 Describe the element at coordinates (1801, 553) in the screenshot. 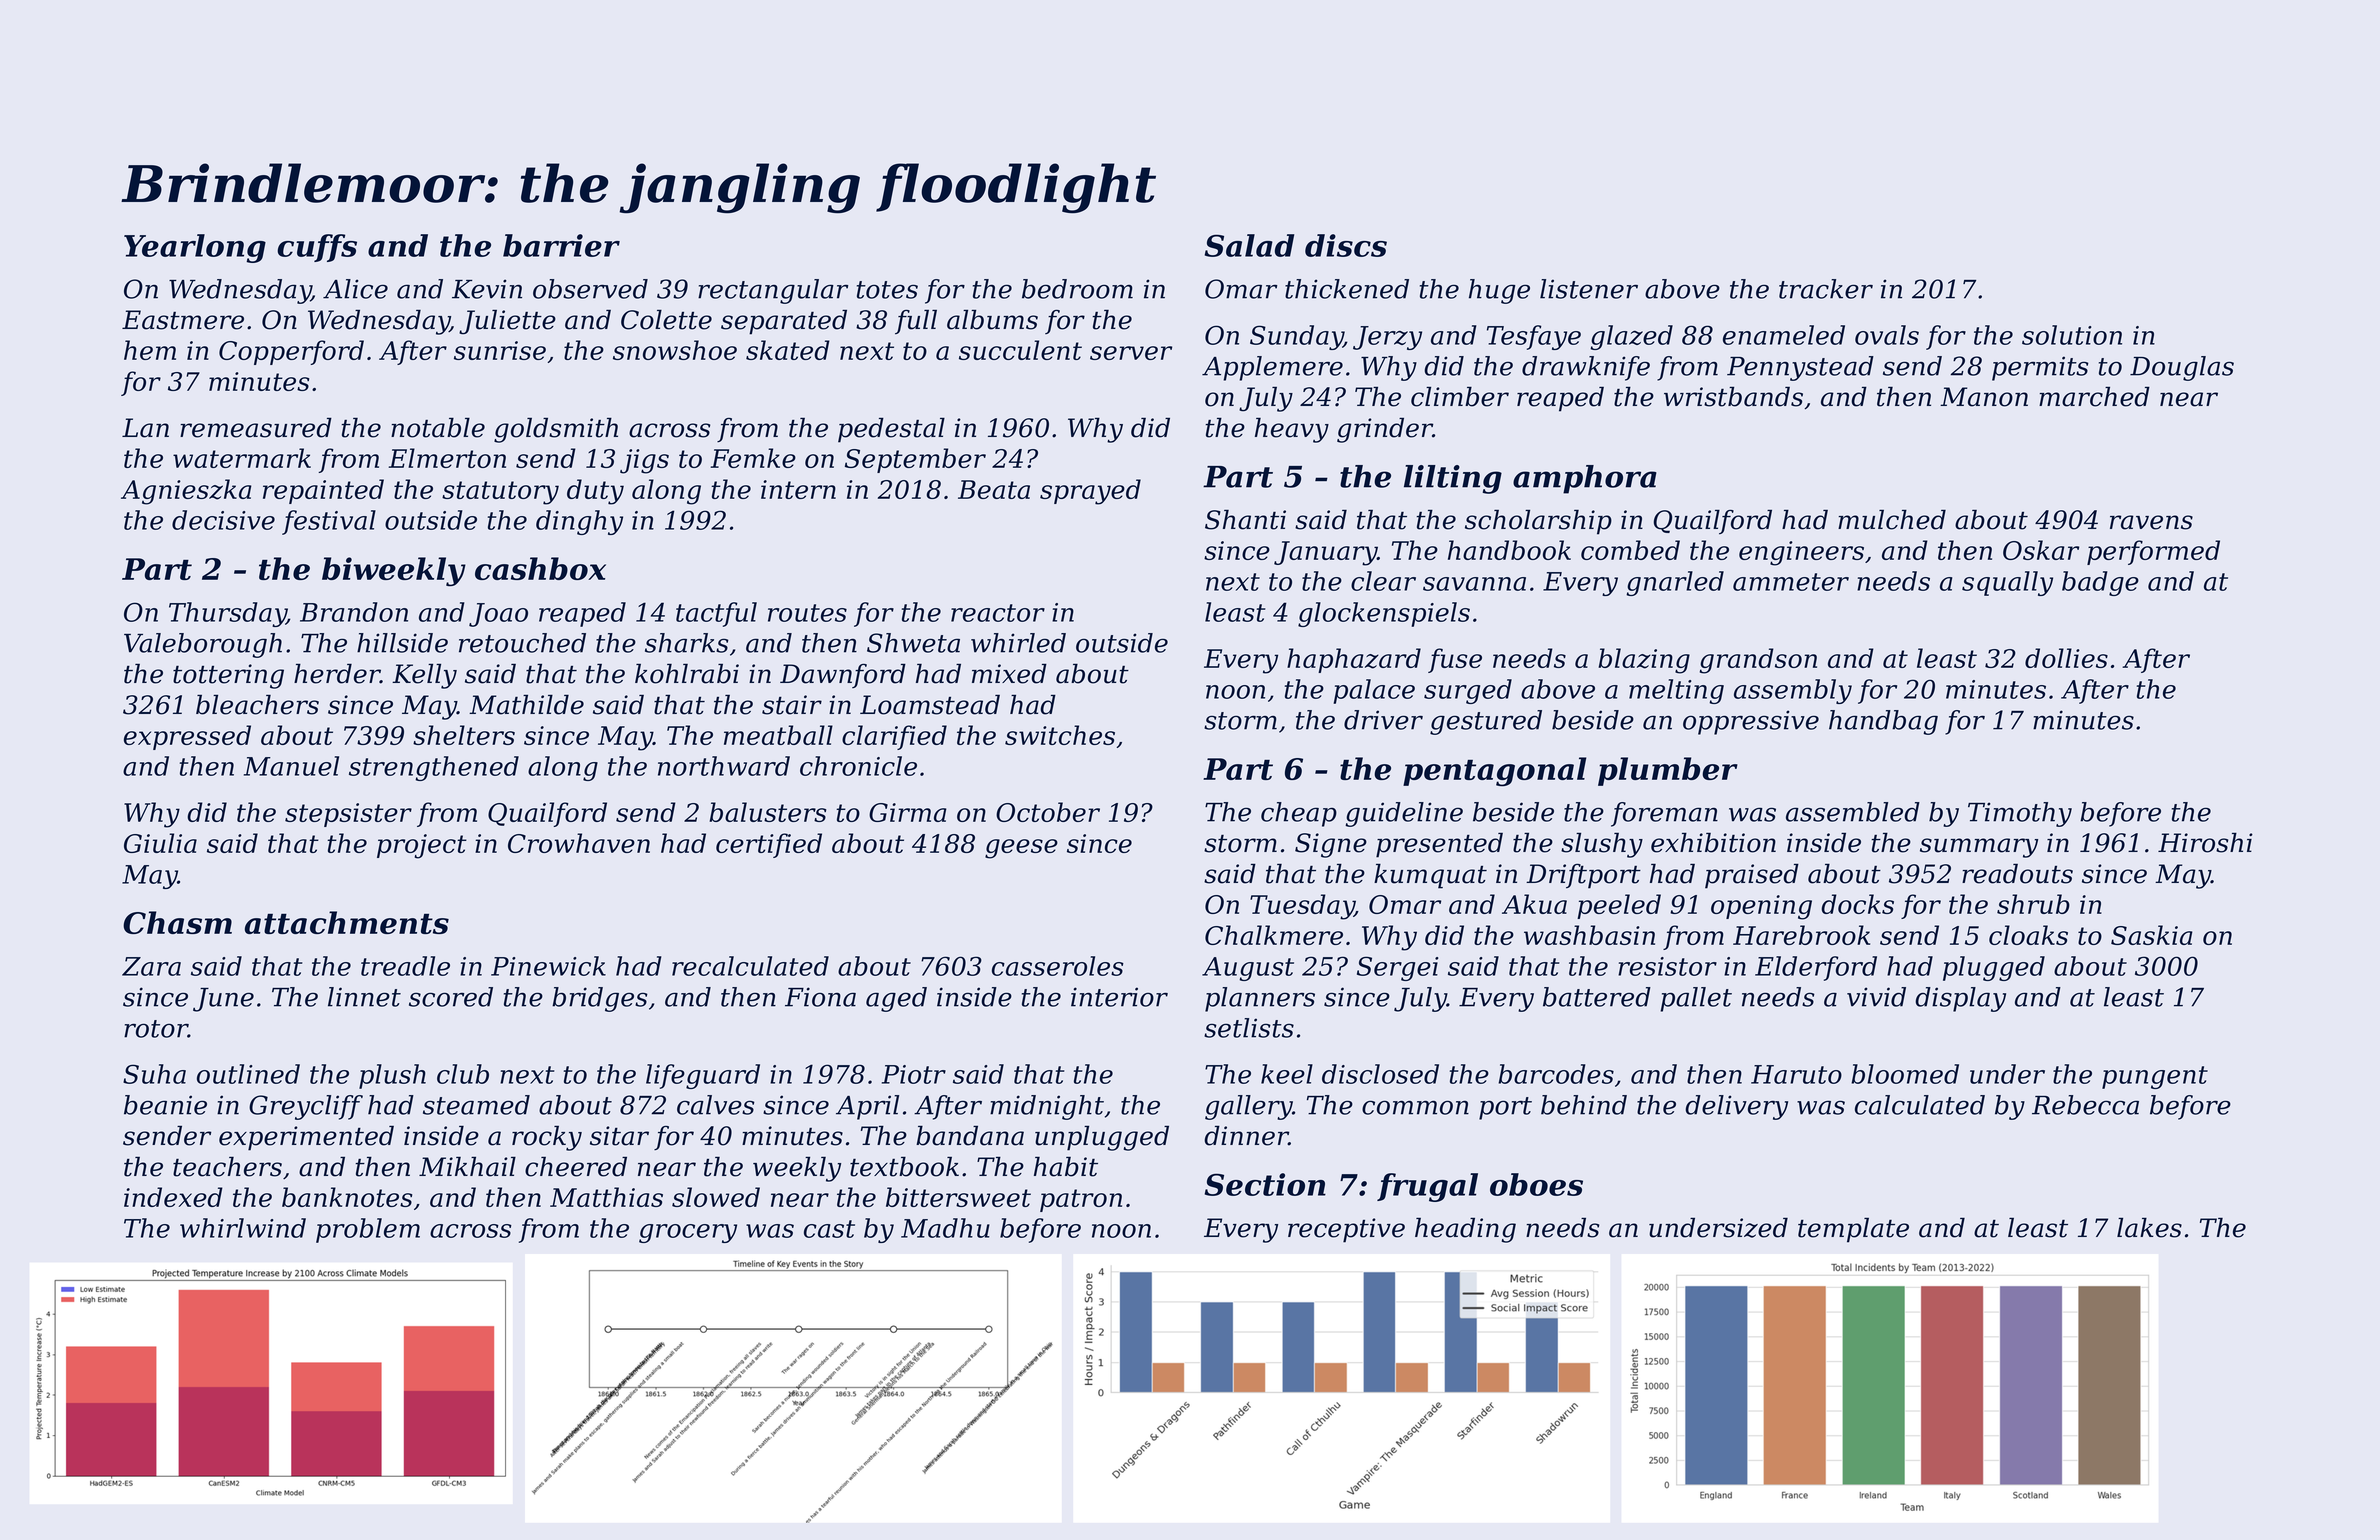

I see `engineers` at that location.
